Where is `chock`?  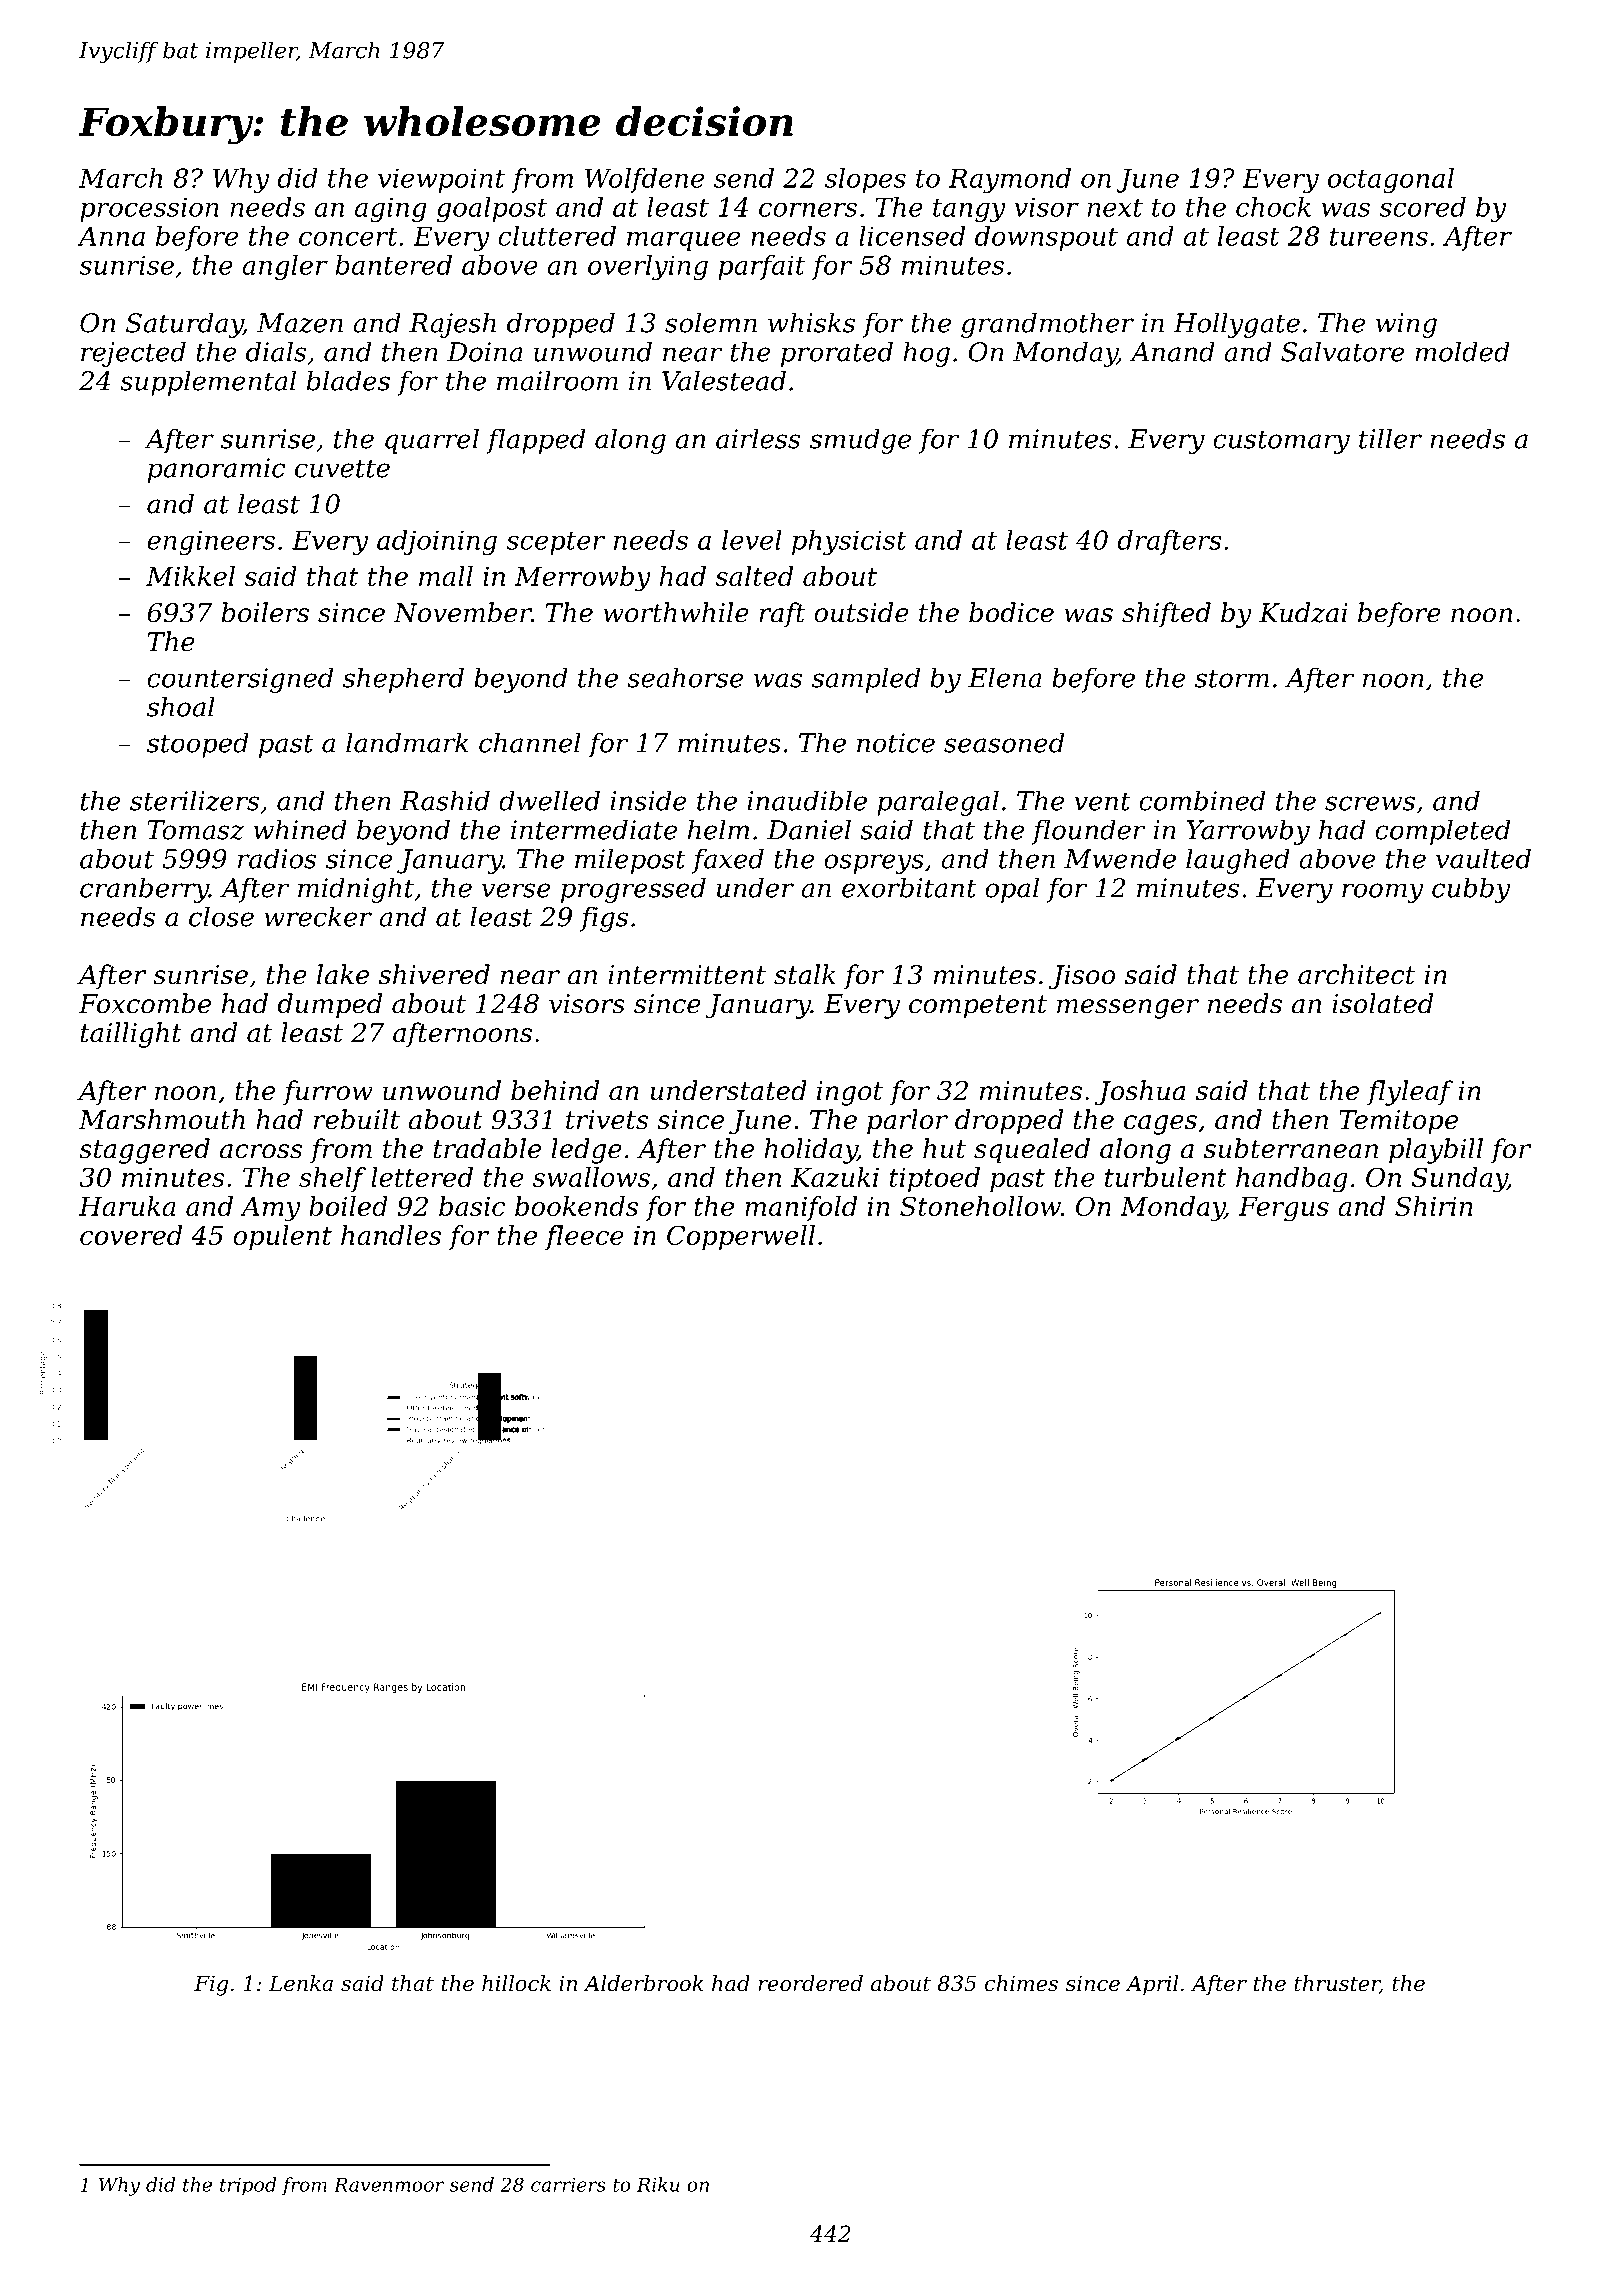
chock is located at coordinates (1273, 207).
